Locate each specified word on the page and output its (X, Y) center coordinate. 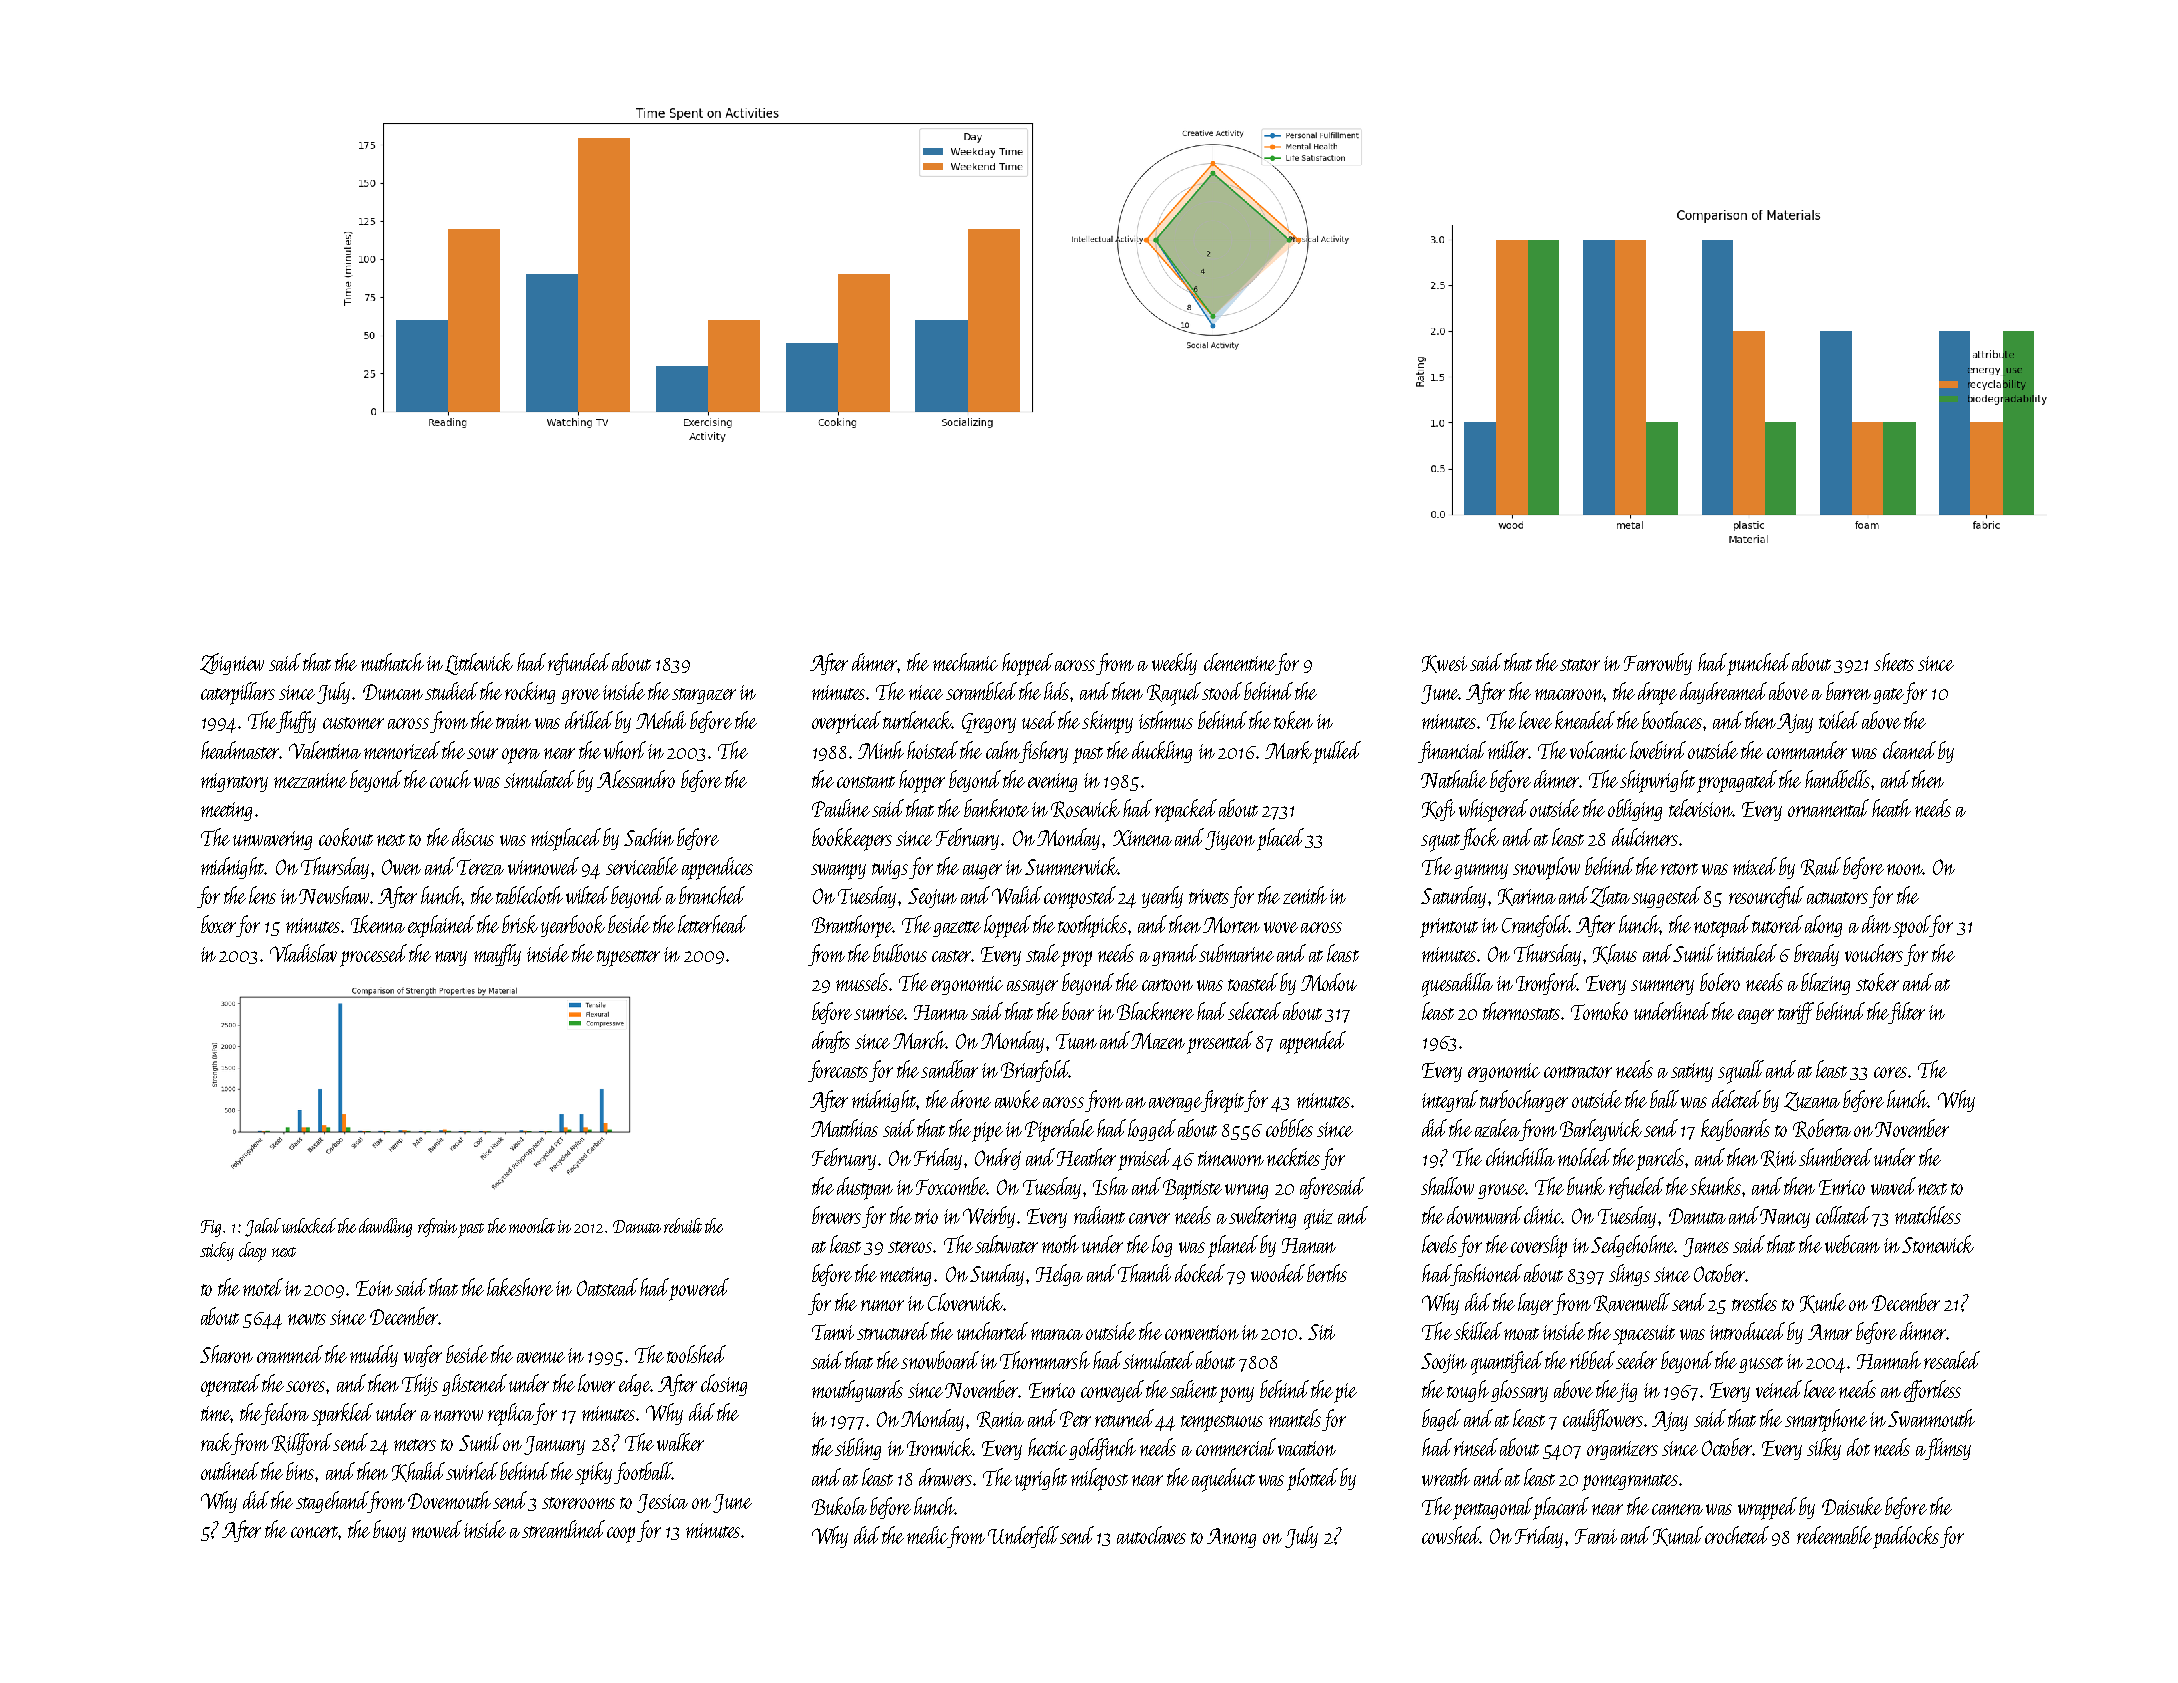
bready (1816, 955)
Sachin (649, 837)
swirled (472, 1471)
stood (1222, 691)
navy (451, 958)
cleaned (1909, 750)
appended (1313, 1042)
